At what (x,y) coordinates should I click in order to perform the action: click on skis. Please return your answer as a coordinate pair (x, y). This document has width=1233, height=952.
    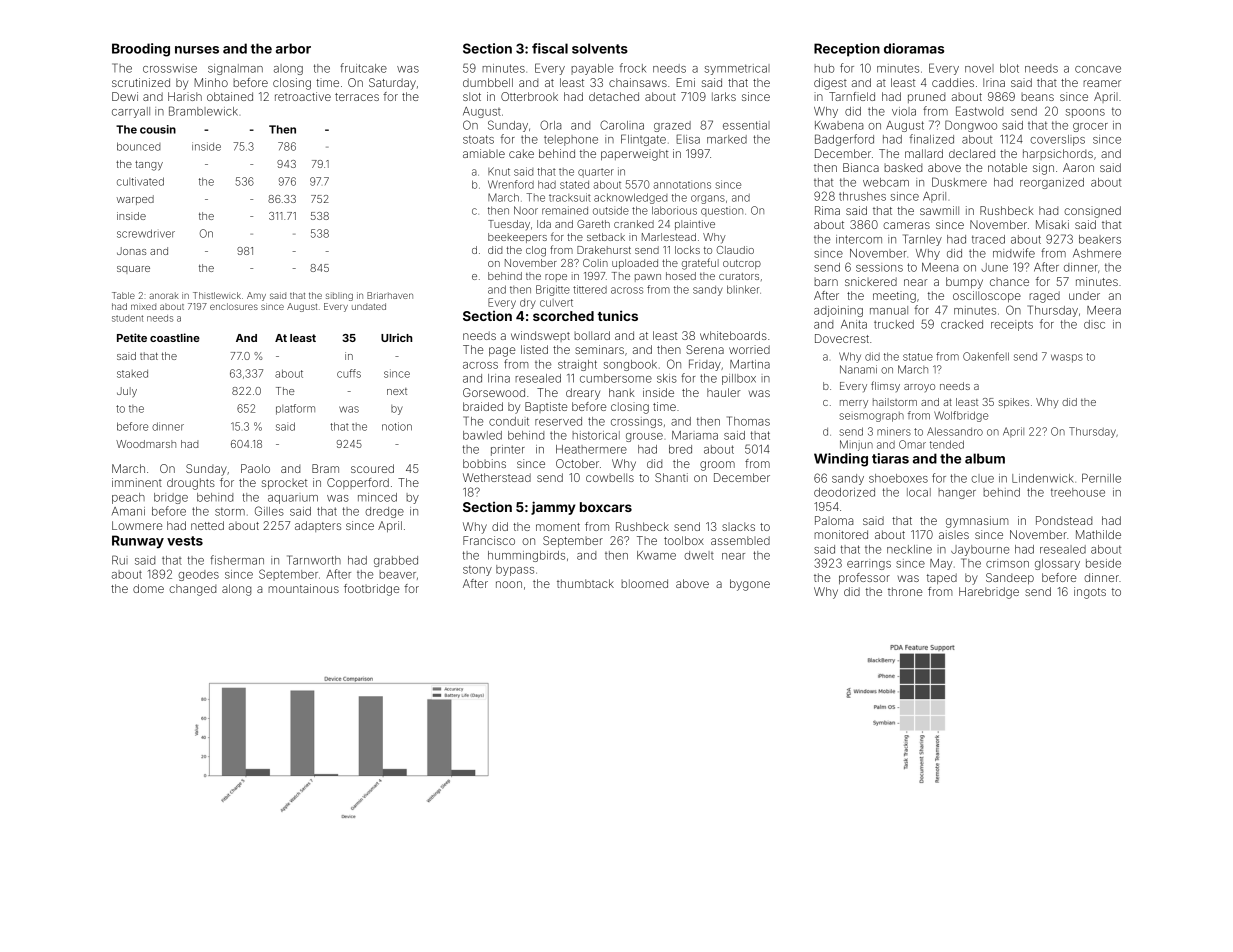
    Looking at the image, I should click on (667, 378).
